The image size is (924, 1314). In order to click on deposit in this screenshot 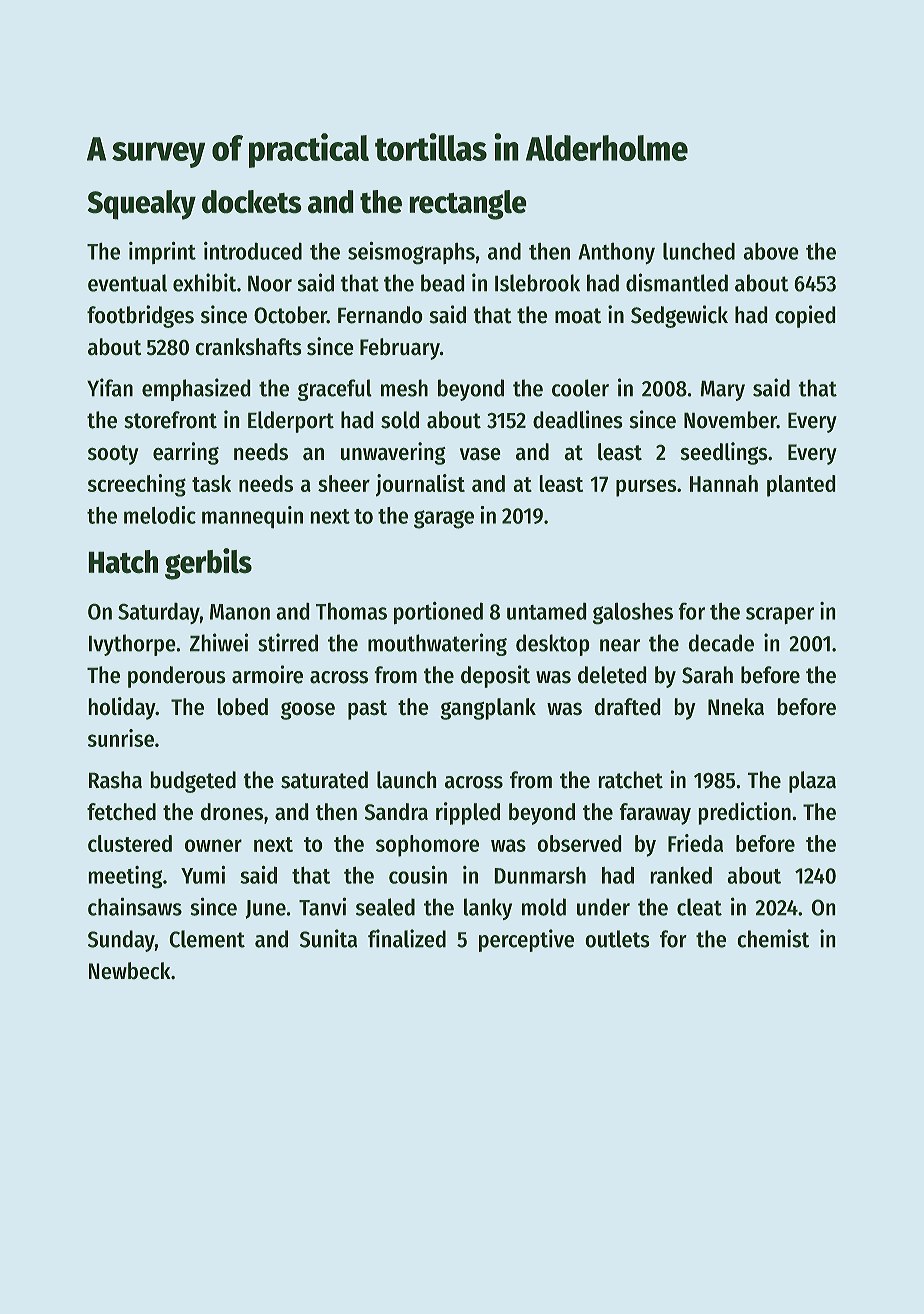, I will do `click(495, 676)`.
